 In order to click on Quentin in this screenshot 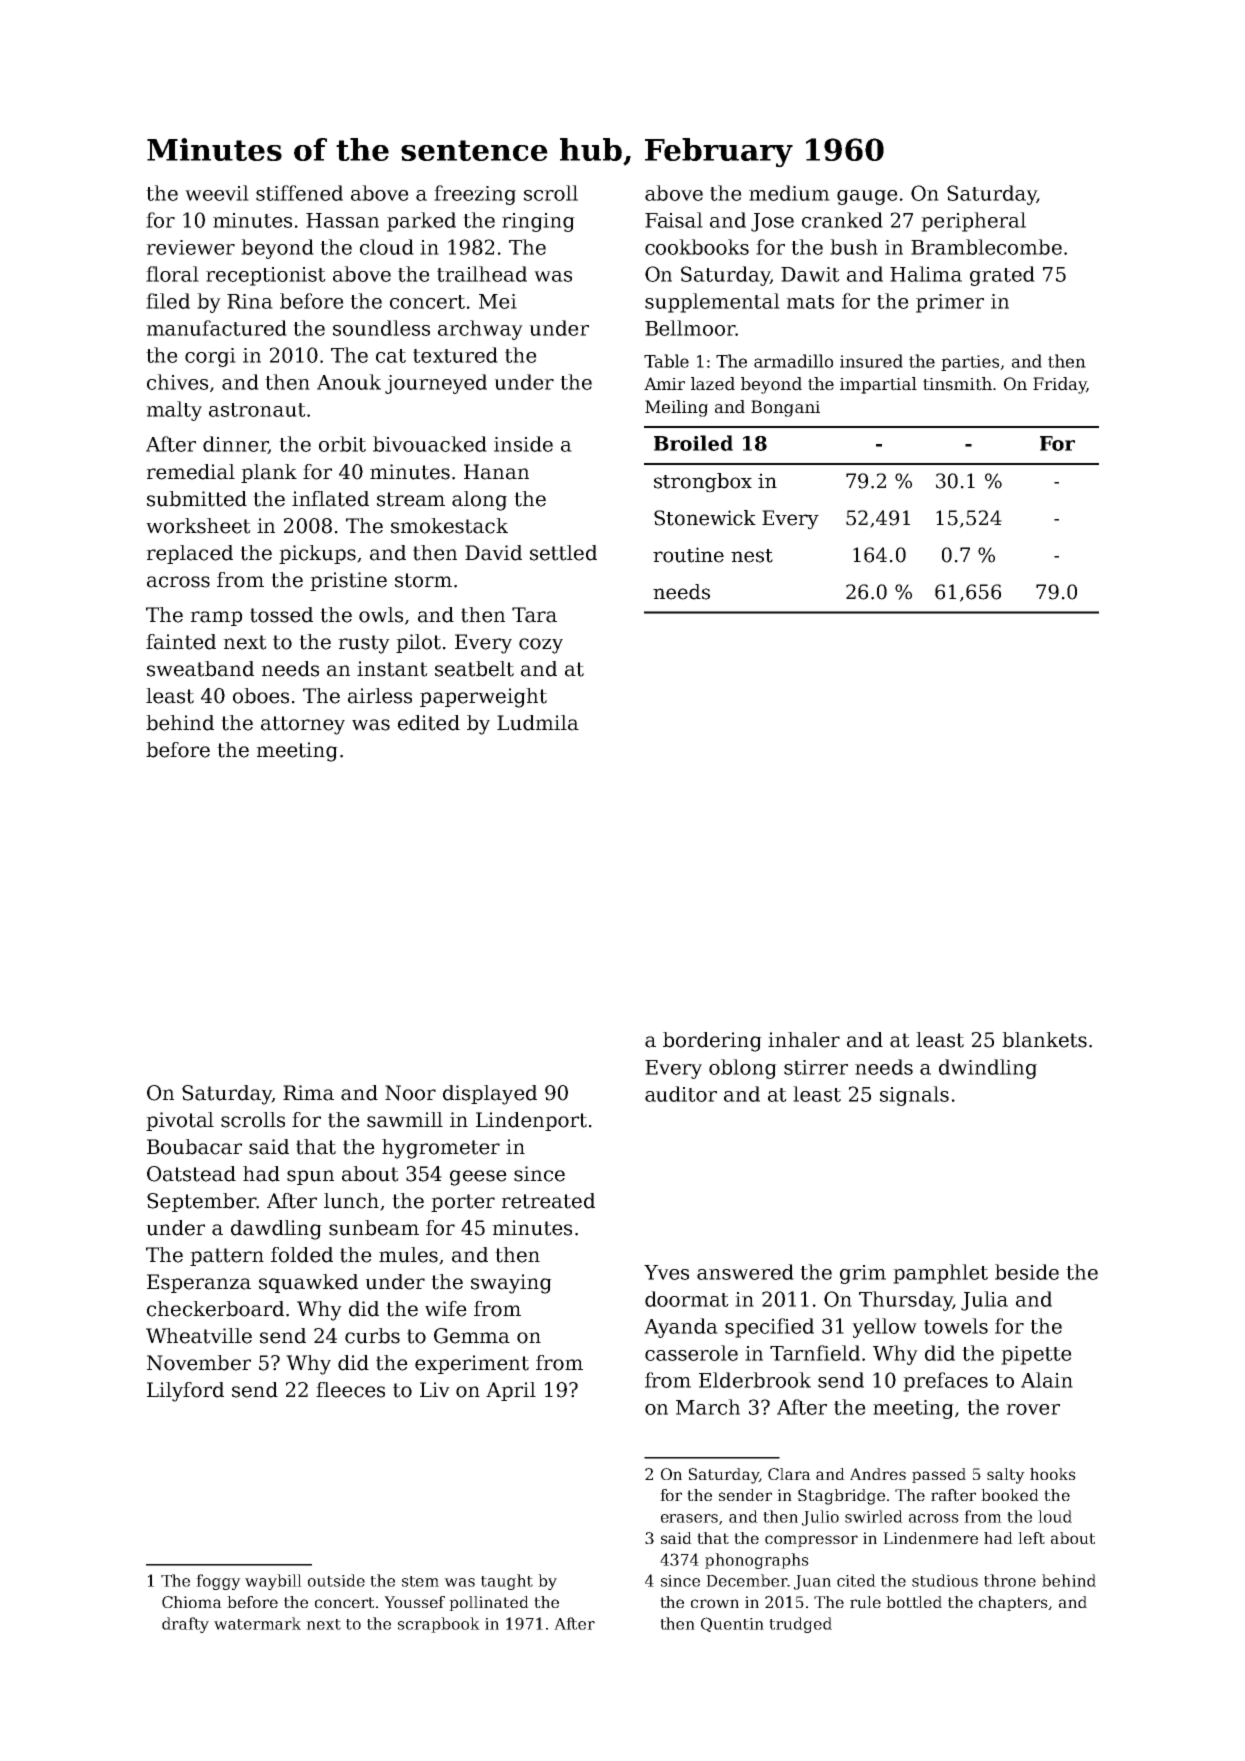, I will do `click(732, 1624)`.
